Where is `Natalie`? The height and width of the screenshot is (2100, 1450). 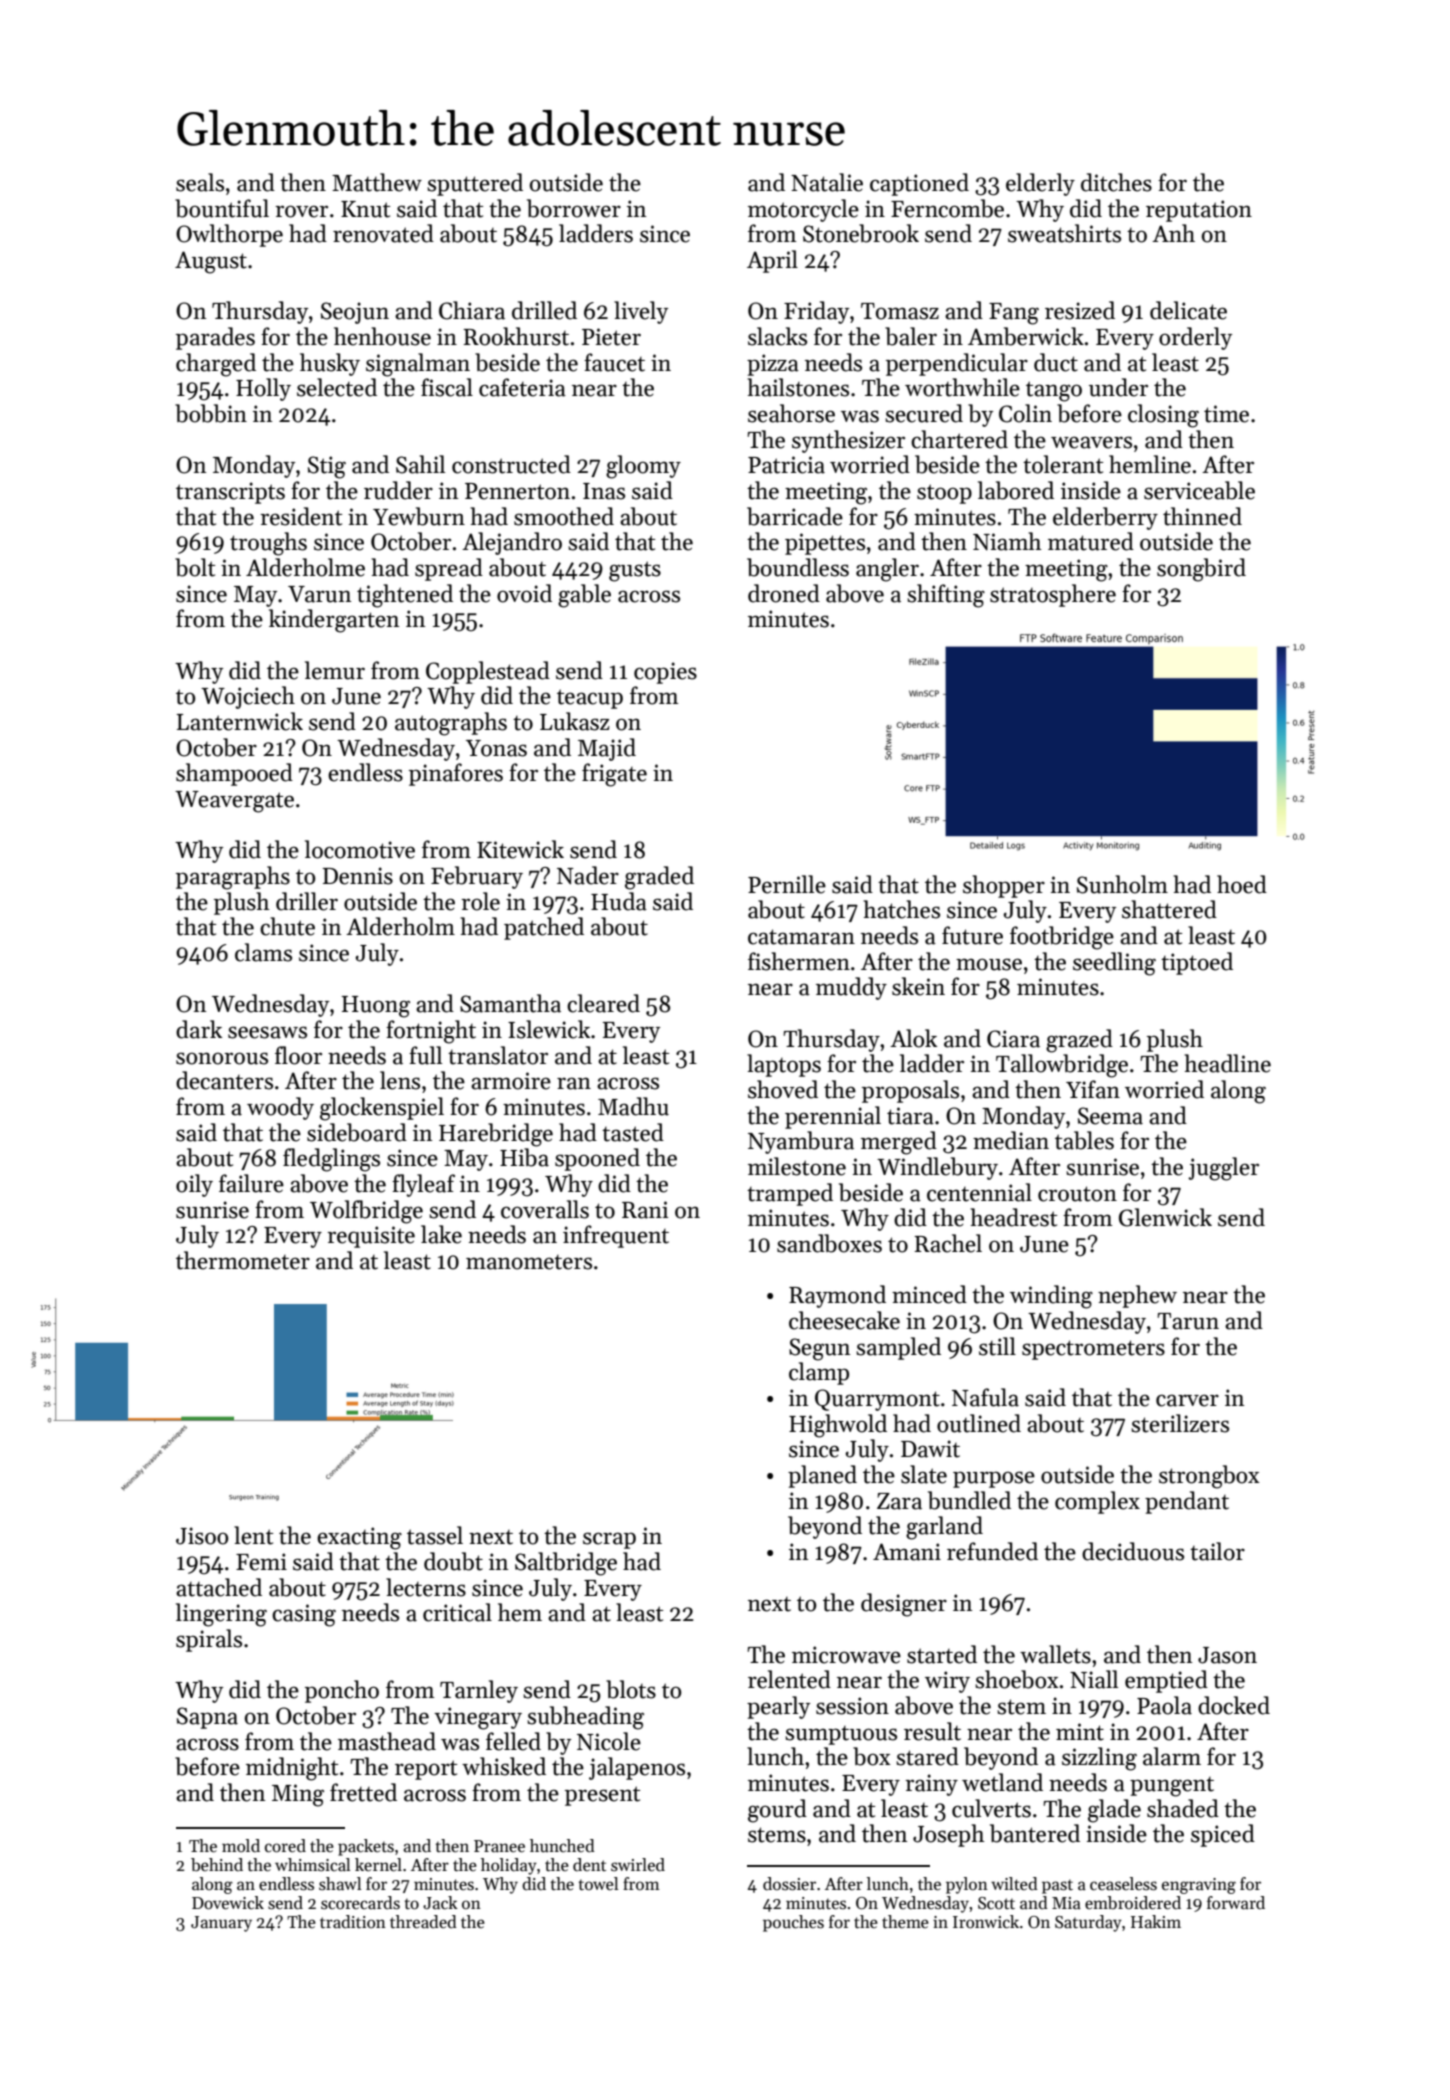
Natalie is located at coordinates (827, 182).
